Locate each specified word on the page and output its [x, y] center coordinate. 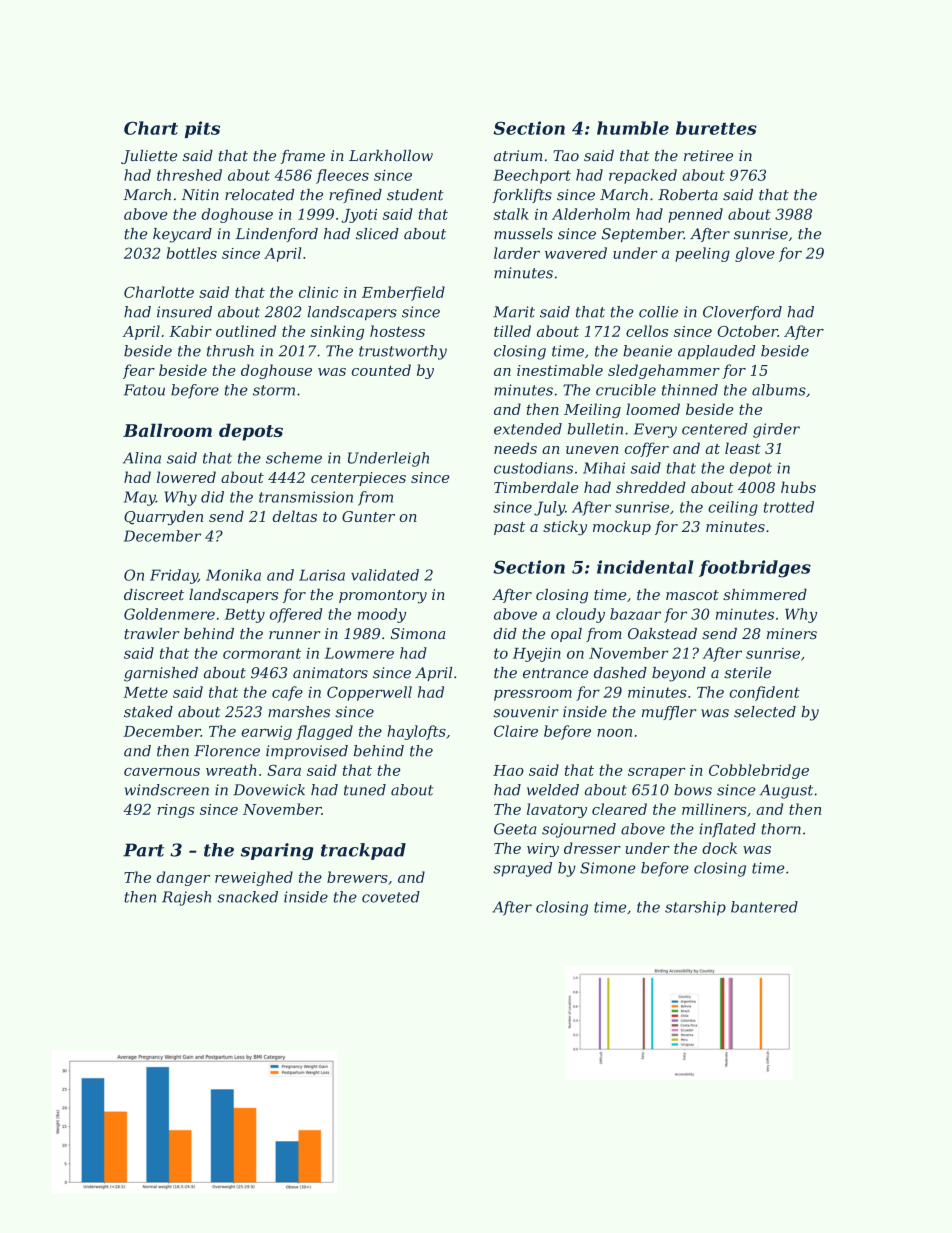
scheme [294, 458]
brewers [357, 877]
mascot [692, 595]
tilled [512, 331]
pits [202, 129]
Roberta [688, 195]
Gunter [368, 516]
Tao [566, 155]
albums [779, 390]
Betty [245, 615]
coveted [391, 897]
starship [695, 908]
